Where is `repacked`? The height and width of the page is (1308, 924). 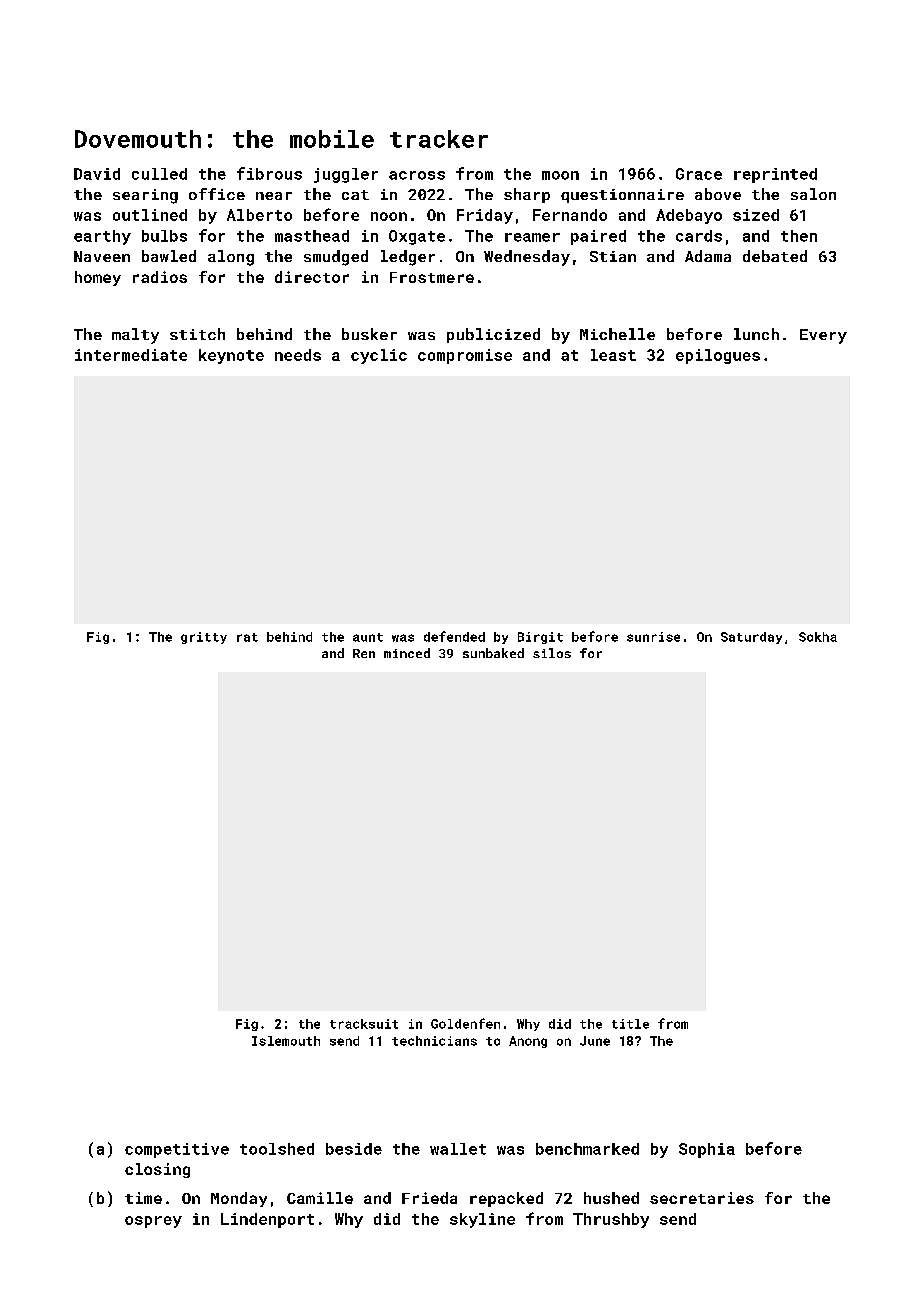 repacked is located at coordinates (506, 1199).
